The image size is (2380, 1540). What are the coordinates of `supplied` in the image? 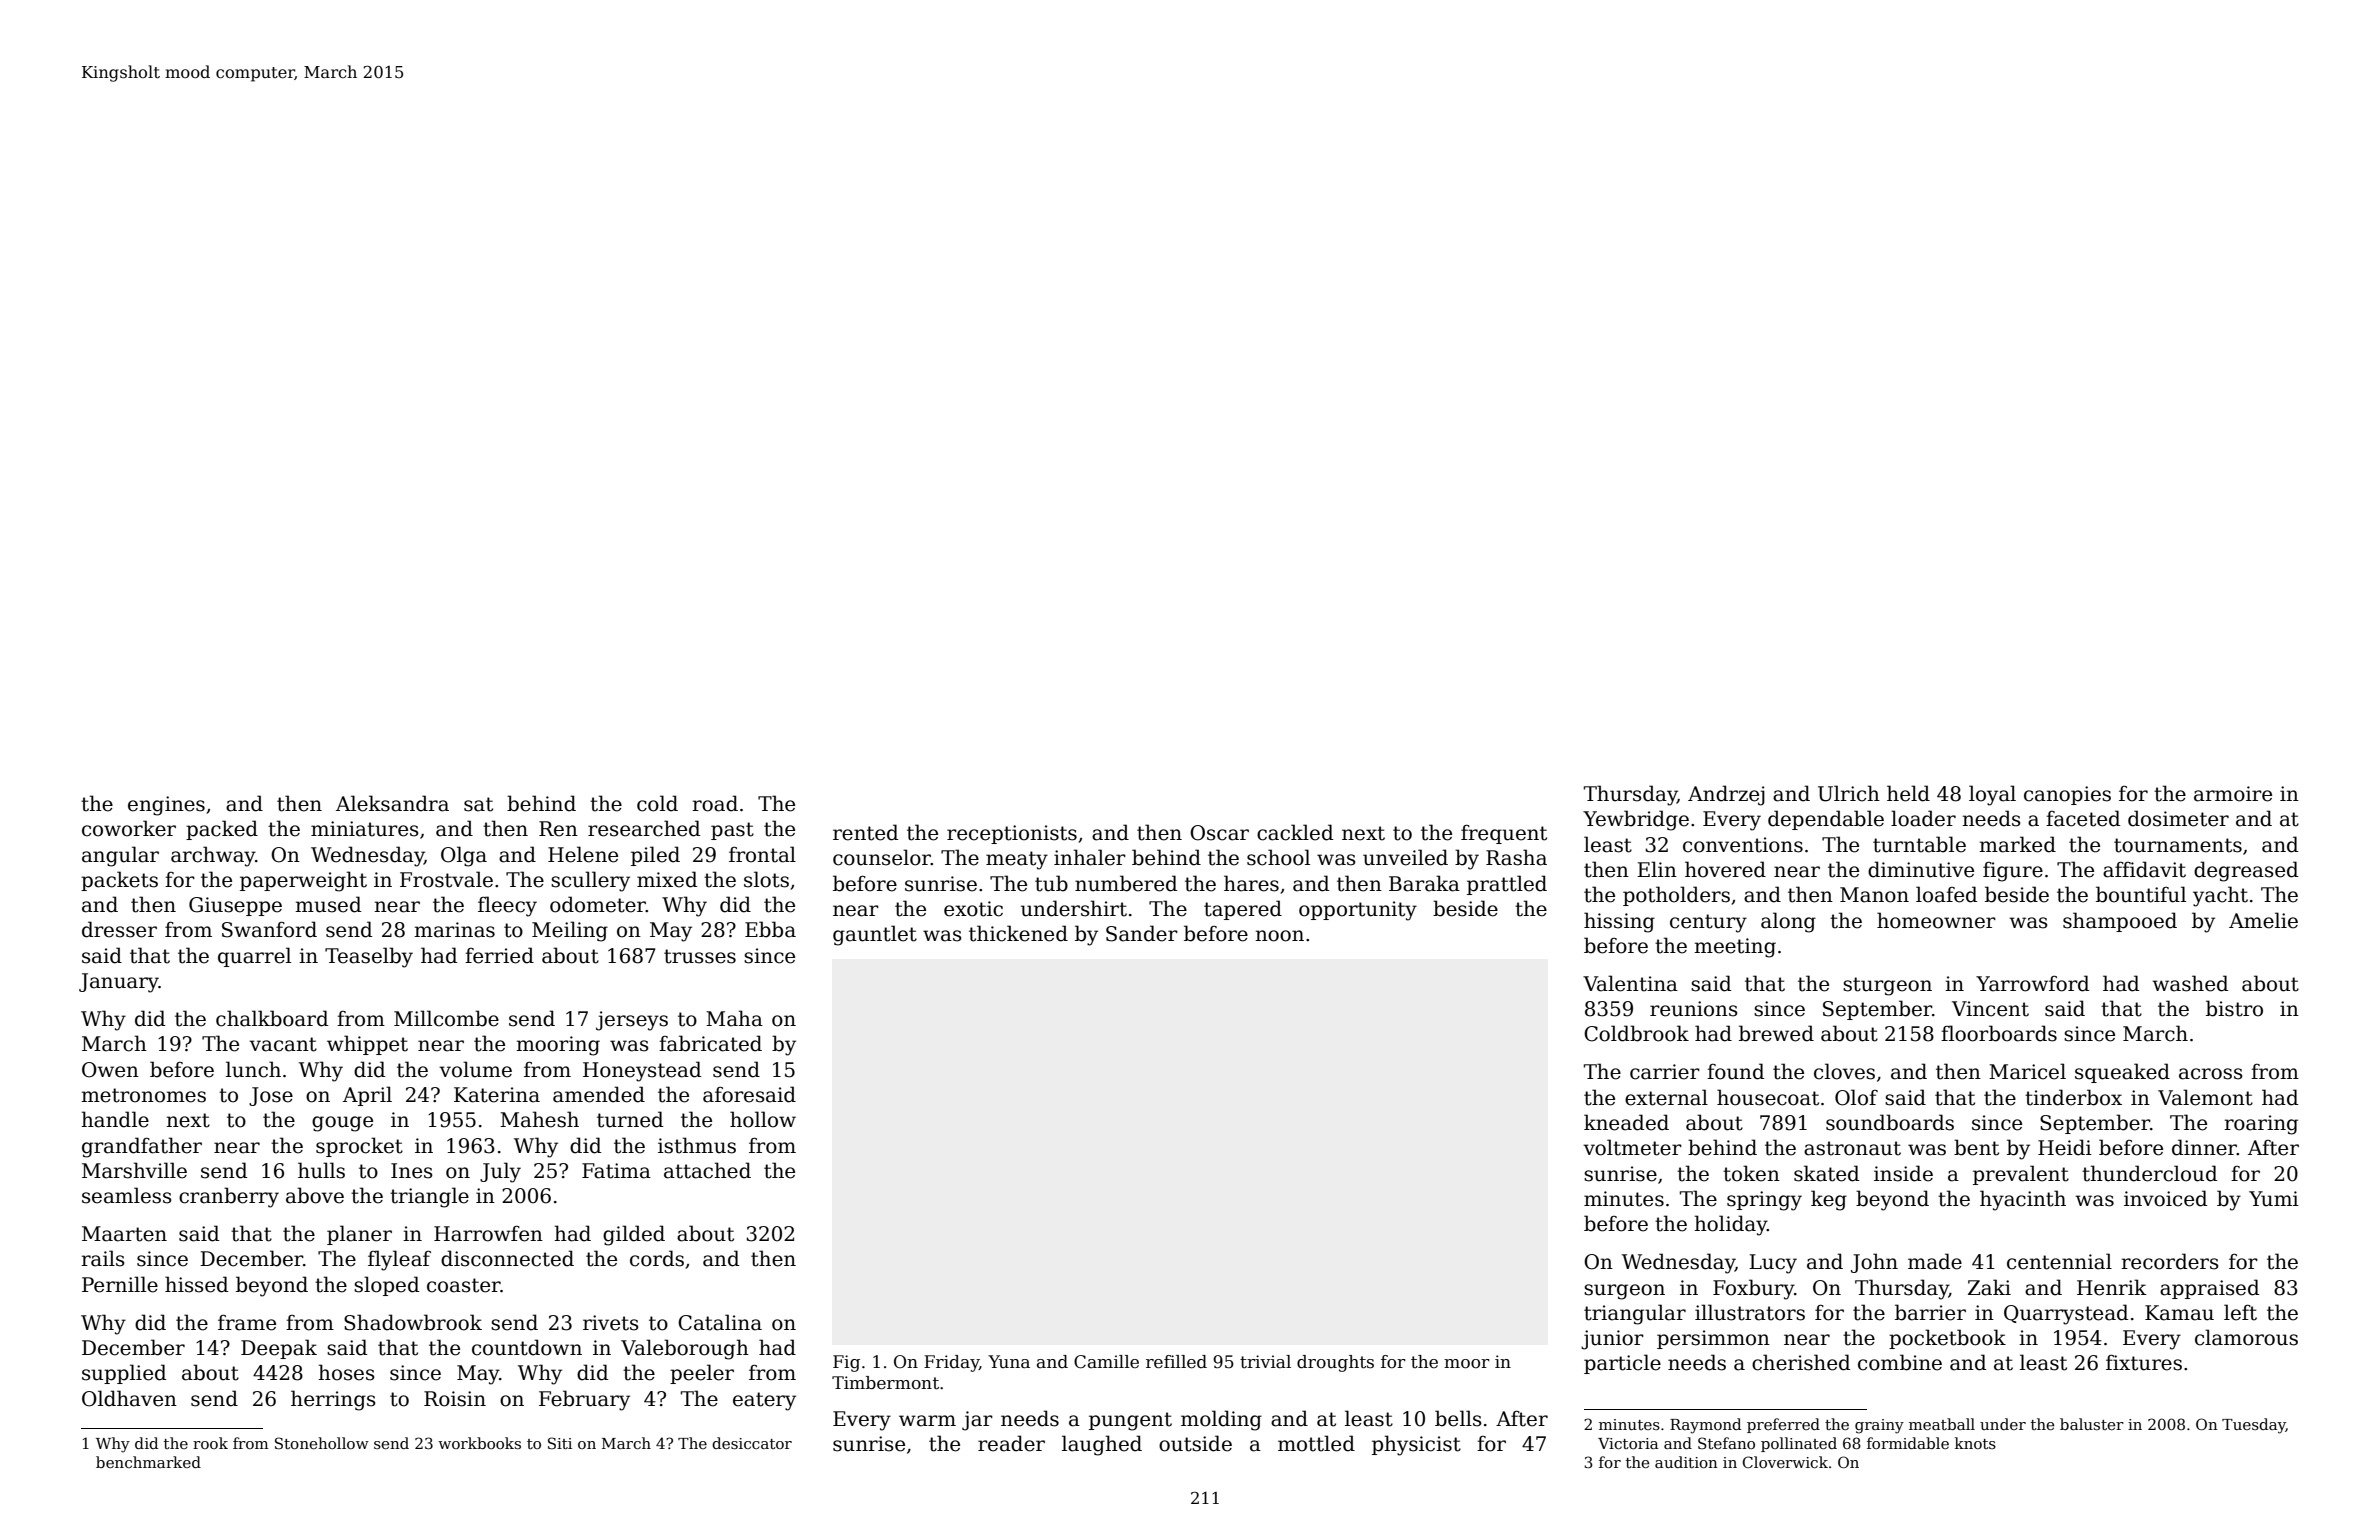 It's located at (124, 1374).
